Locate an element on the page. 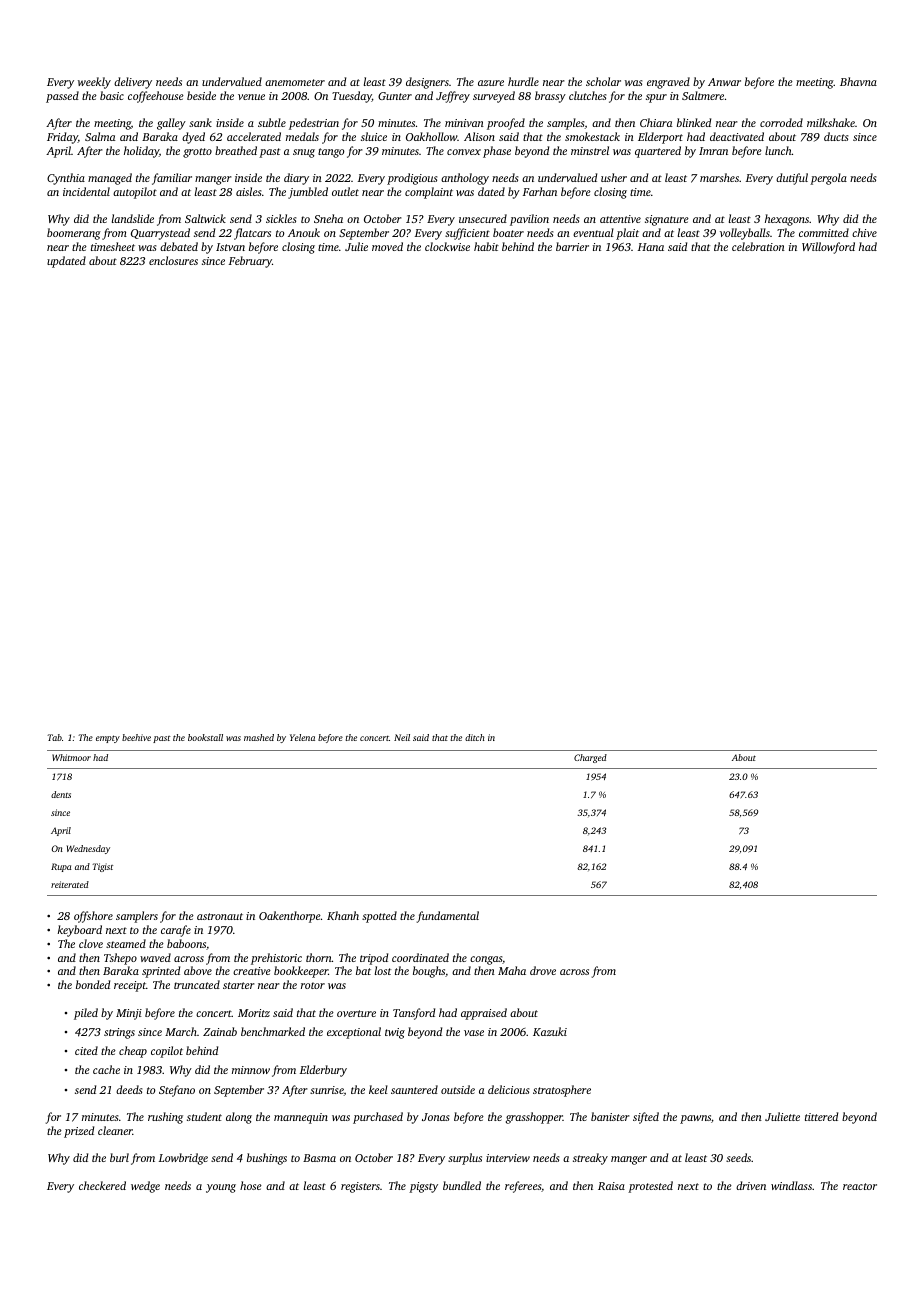 This image has width=924, height=1308. habit is located at coordinates (486, 246).
